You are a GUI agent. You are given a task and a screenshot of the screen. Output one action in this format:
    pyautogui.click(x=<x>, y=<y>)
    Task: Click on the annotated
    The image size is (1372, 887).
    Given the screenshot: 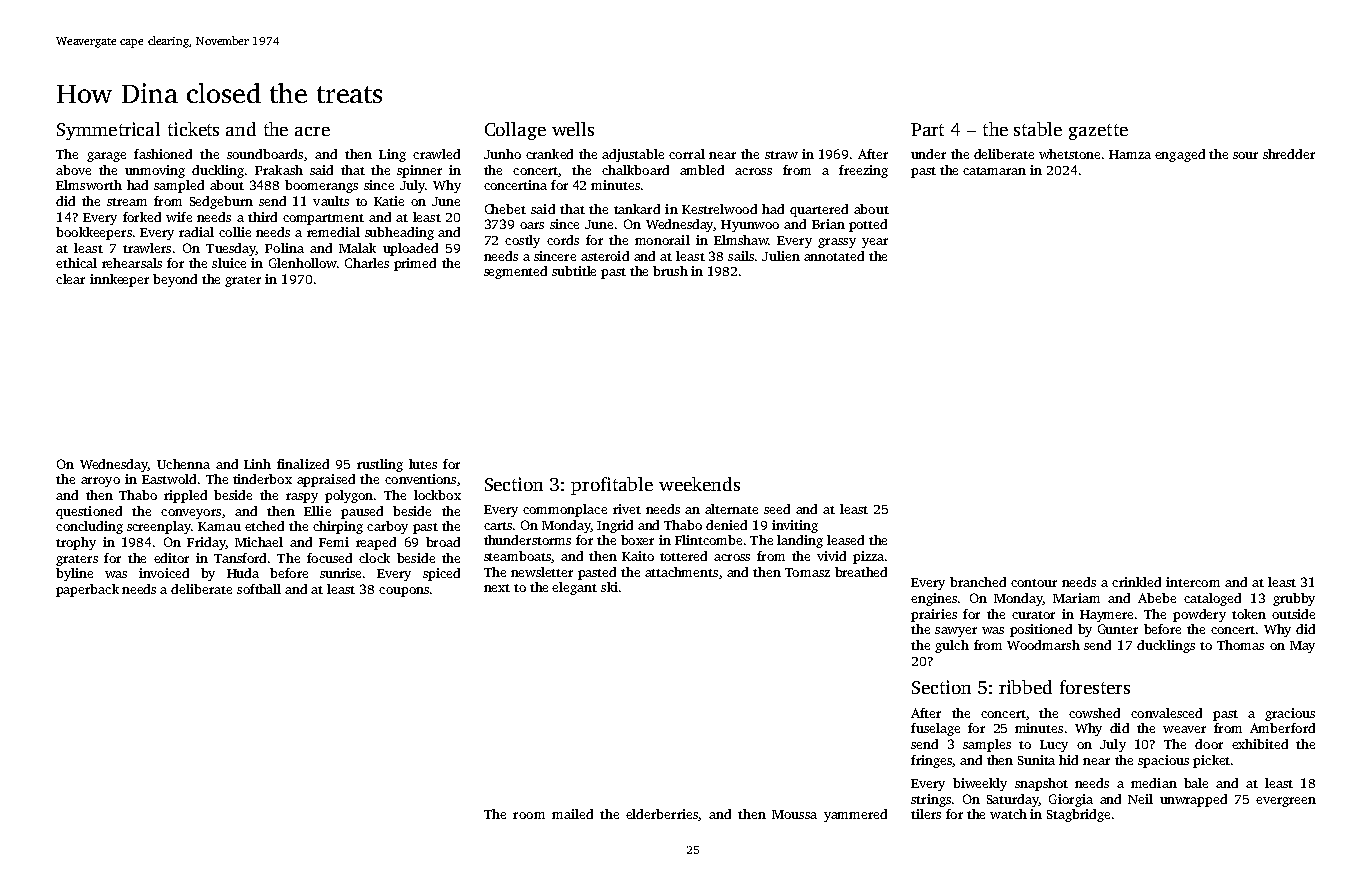 What is the action you would take?
    pyautogui.click(x=834, y=256)
